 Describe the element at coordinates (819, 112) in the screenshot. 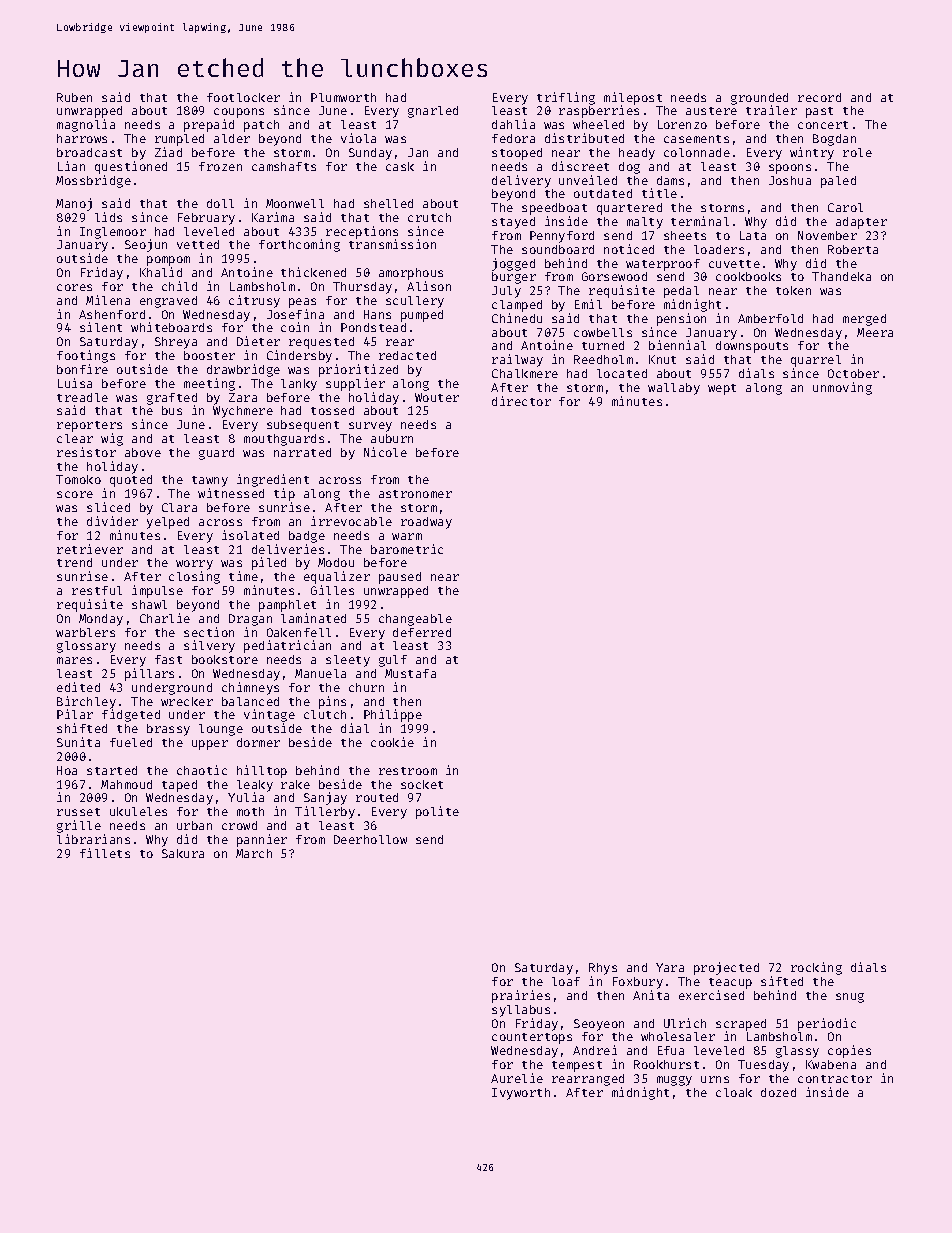

I see `past` at that location.
